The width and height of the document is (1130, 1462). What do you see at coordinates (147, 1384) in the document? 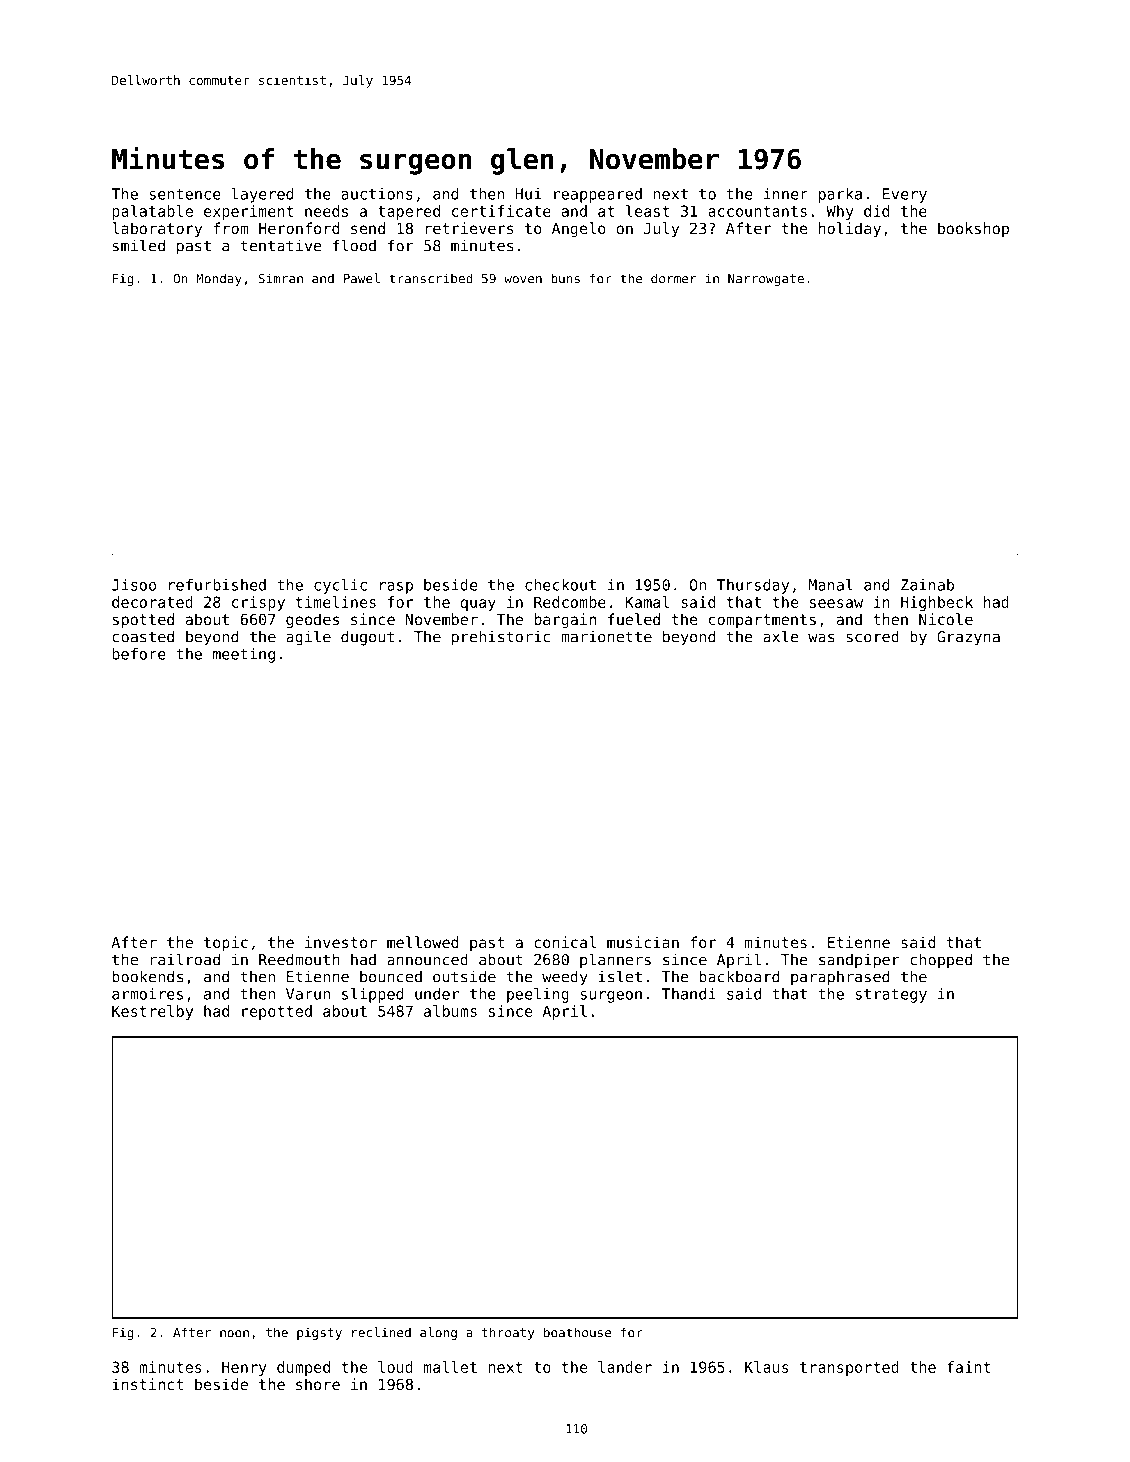
I see `instinct` at bounding box center [147, 1384].
